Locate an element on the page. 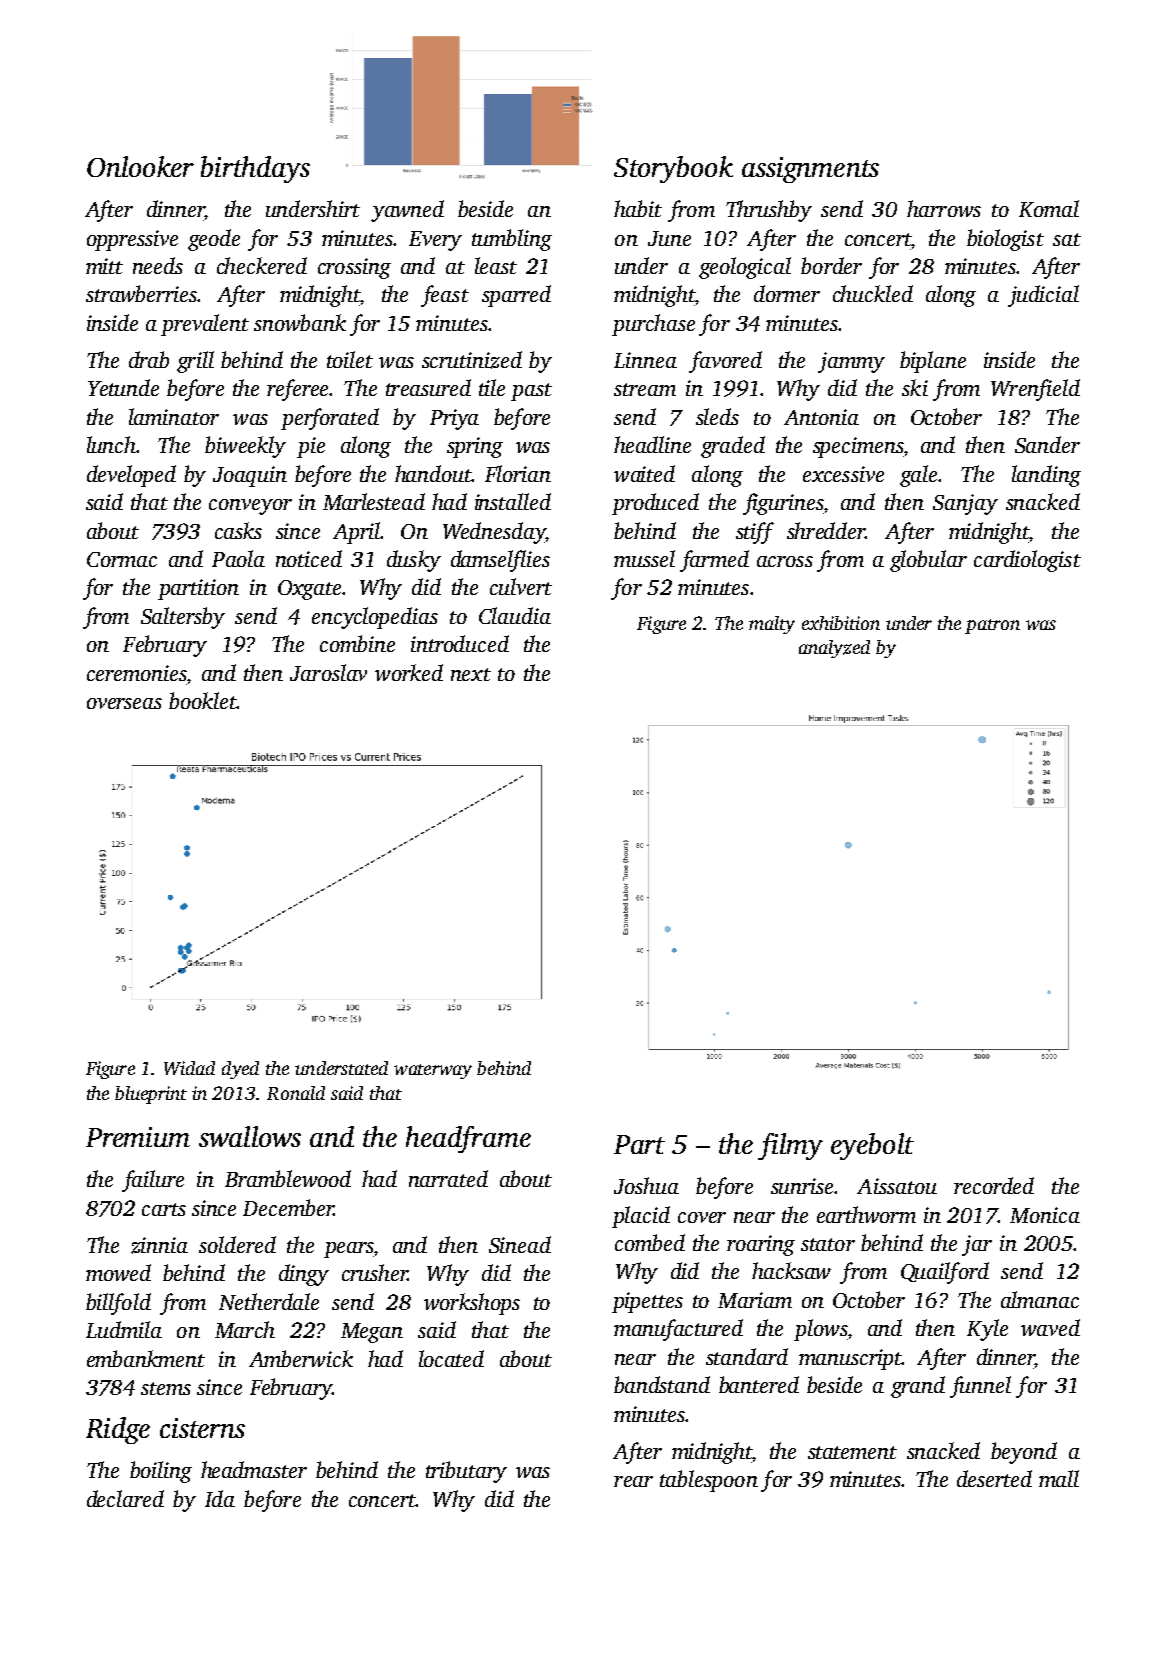 The image size is (1165, 1654). zinnia is located at coordinates (159, 1245).
